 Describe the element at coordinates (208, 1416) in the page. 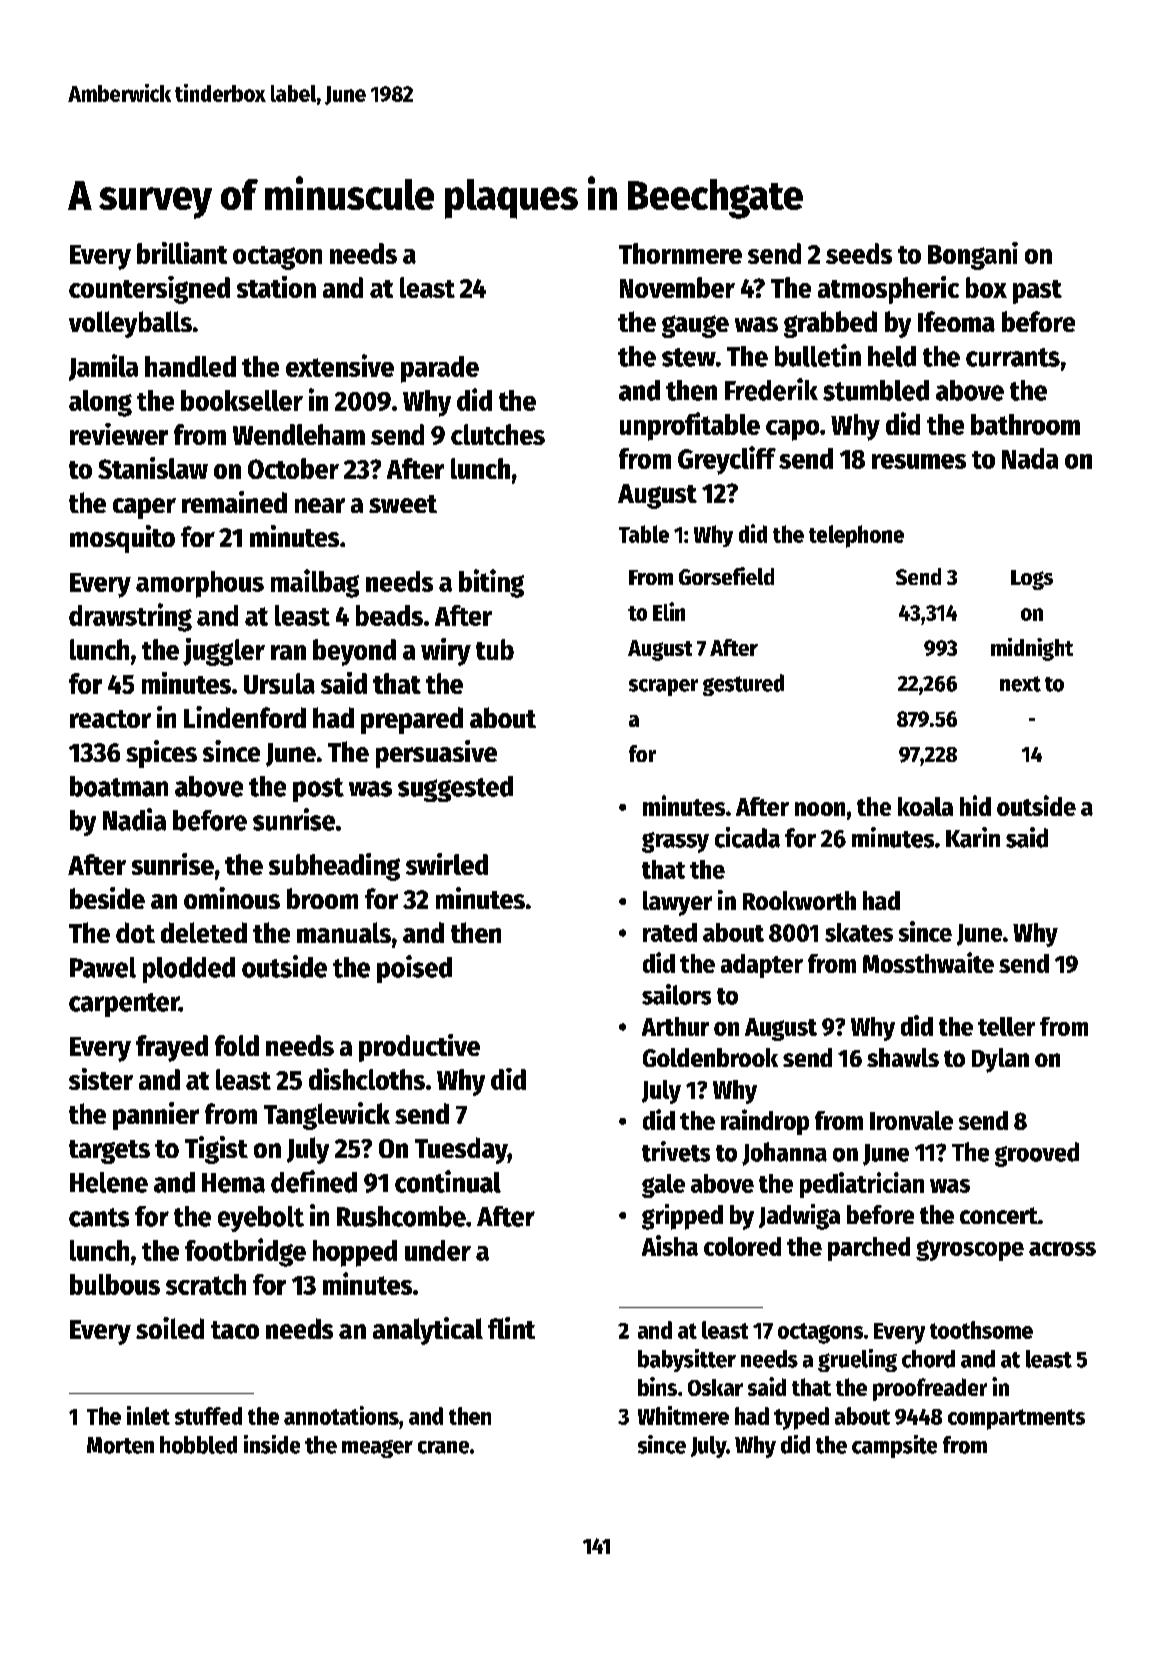

I see `stuffed` at that location.
